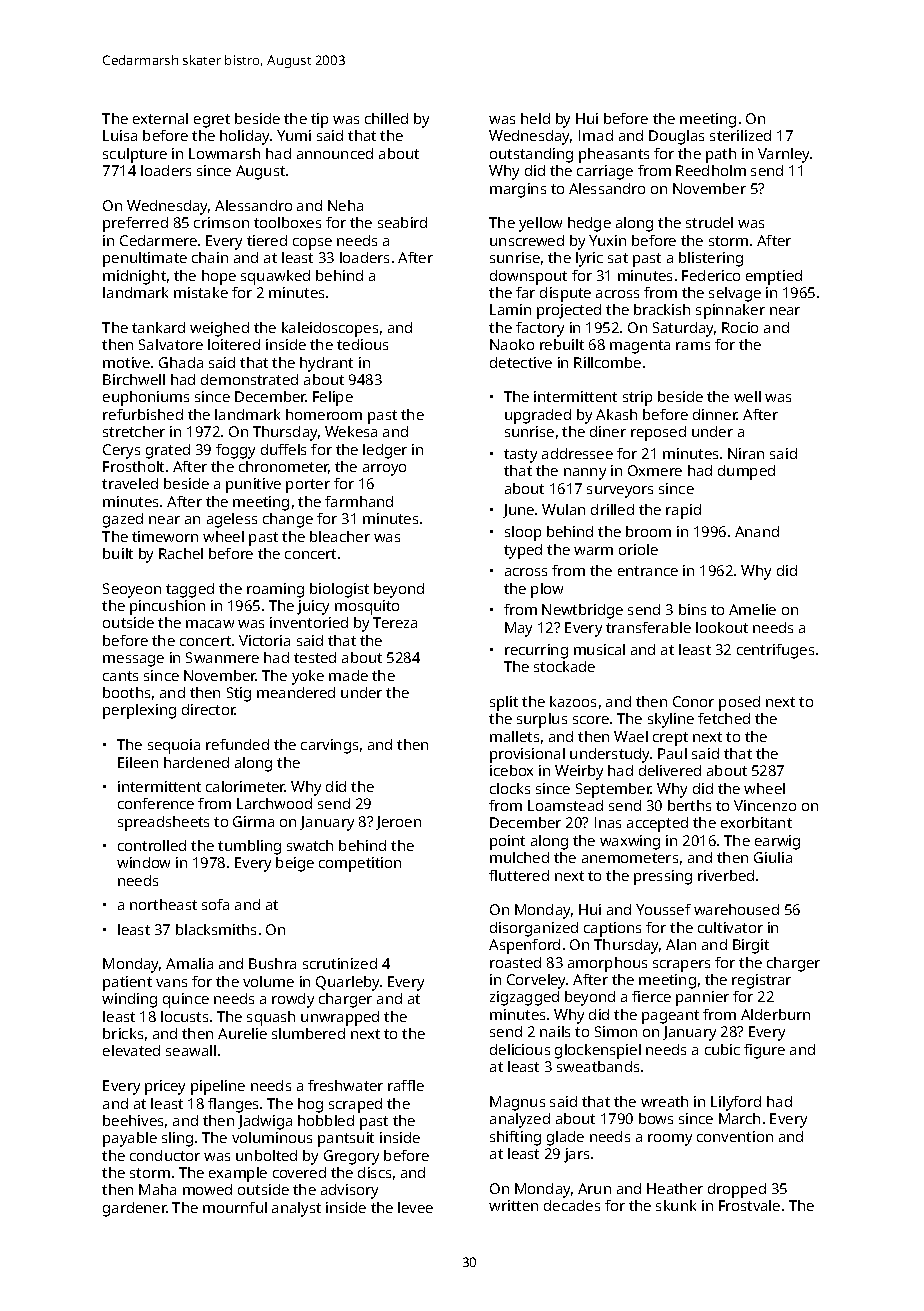  What do you see at coordinates (296, 1209) in the document?
I see `analyst` at bounding box center [296, 1209].
